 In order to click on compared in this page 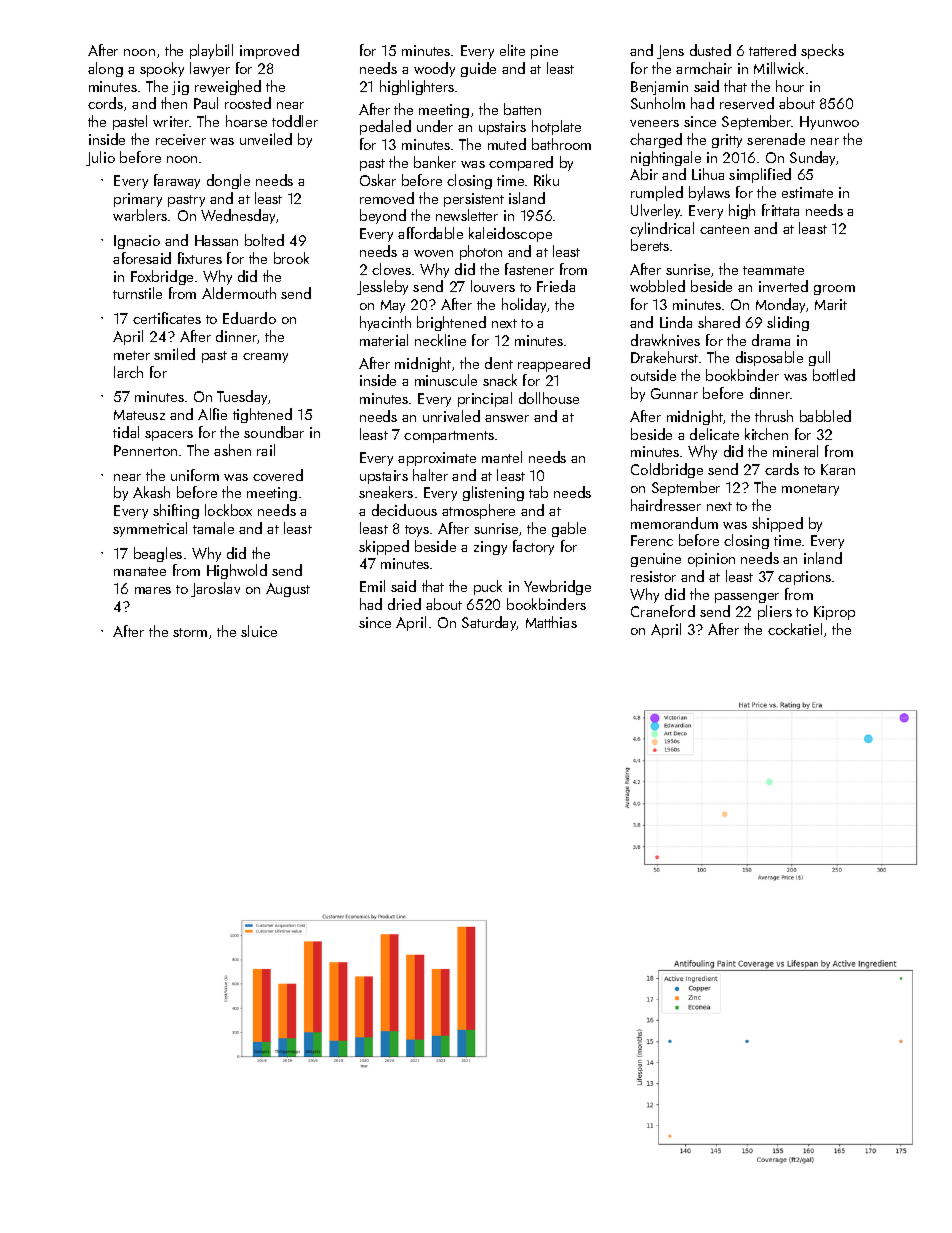, I will do `click(521, 163)`.
